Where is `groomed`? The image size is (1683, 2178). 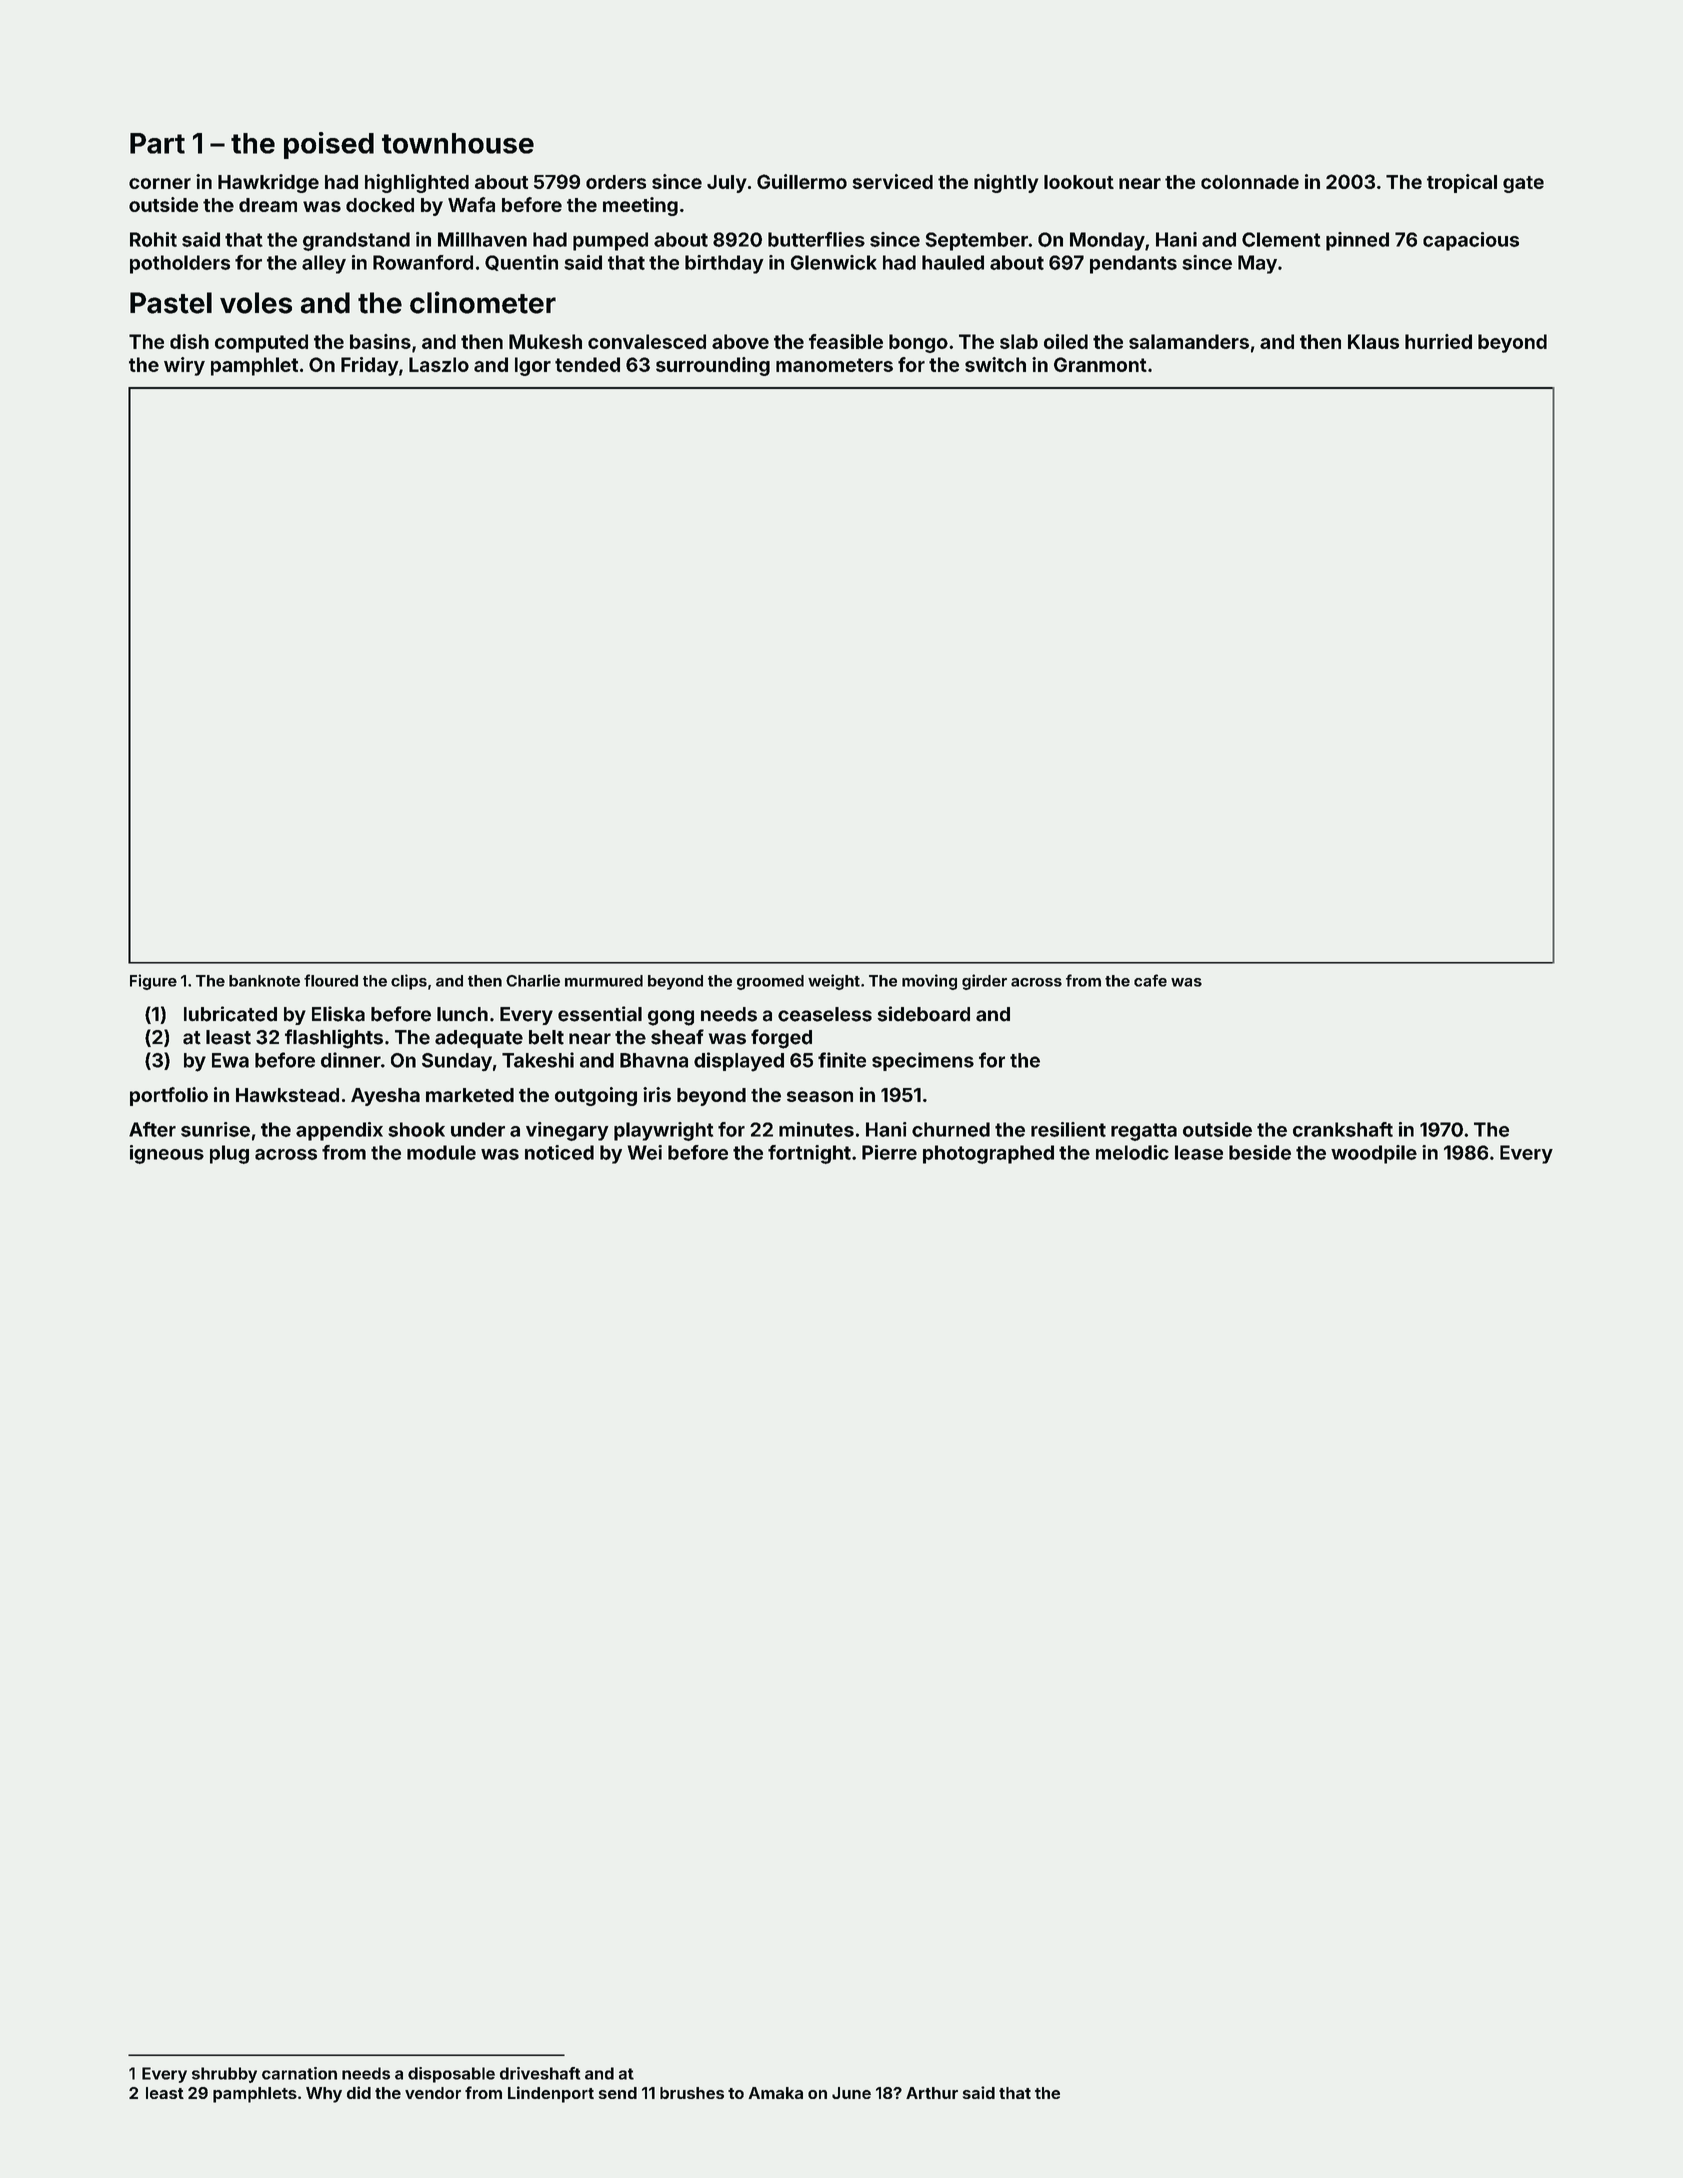
groomed is located at coordinates (770, 982).
